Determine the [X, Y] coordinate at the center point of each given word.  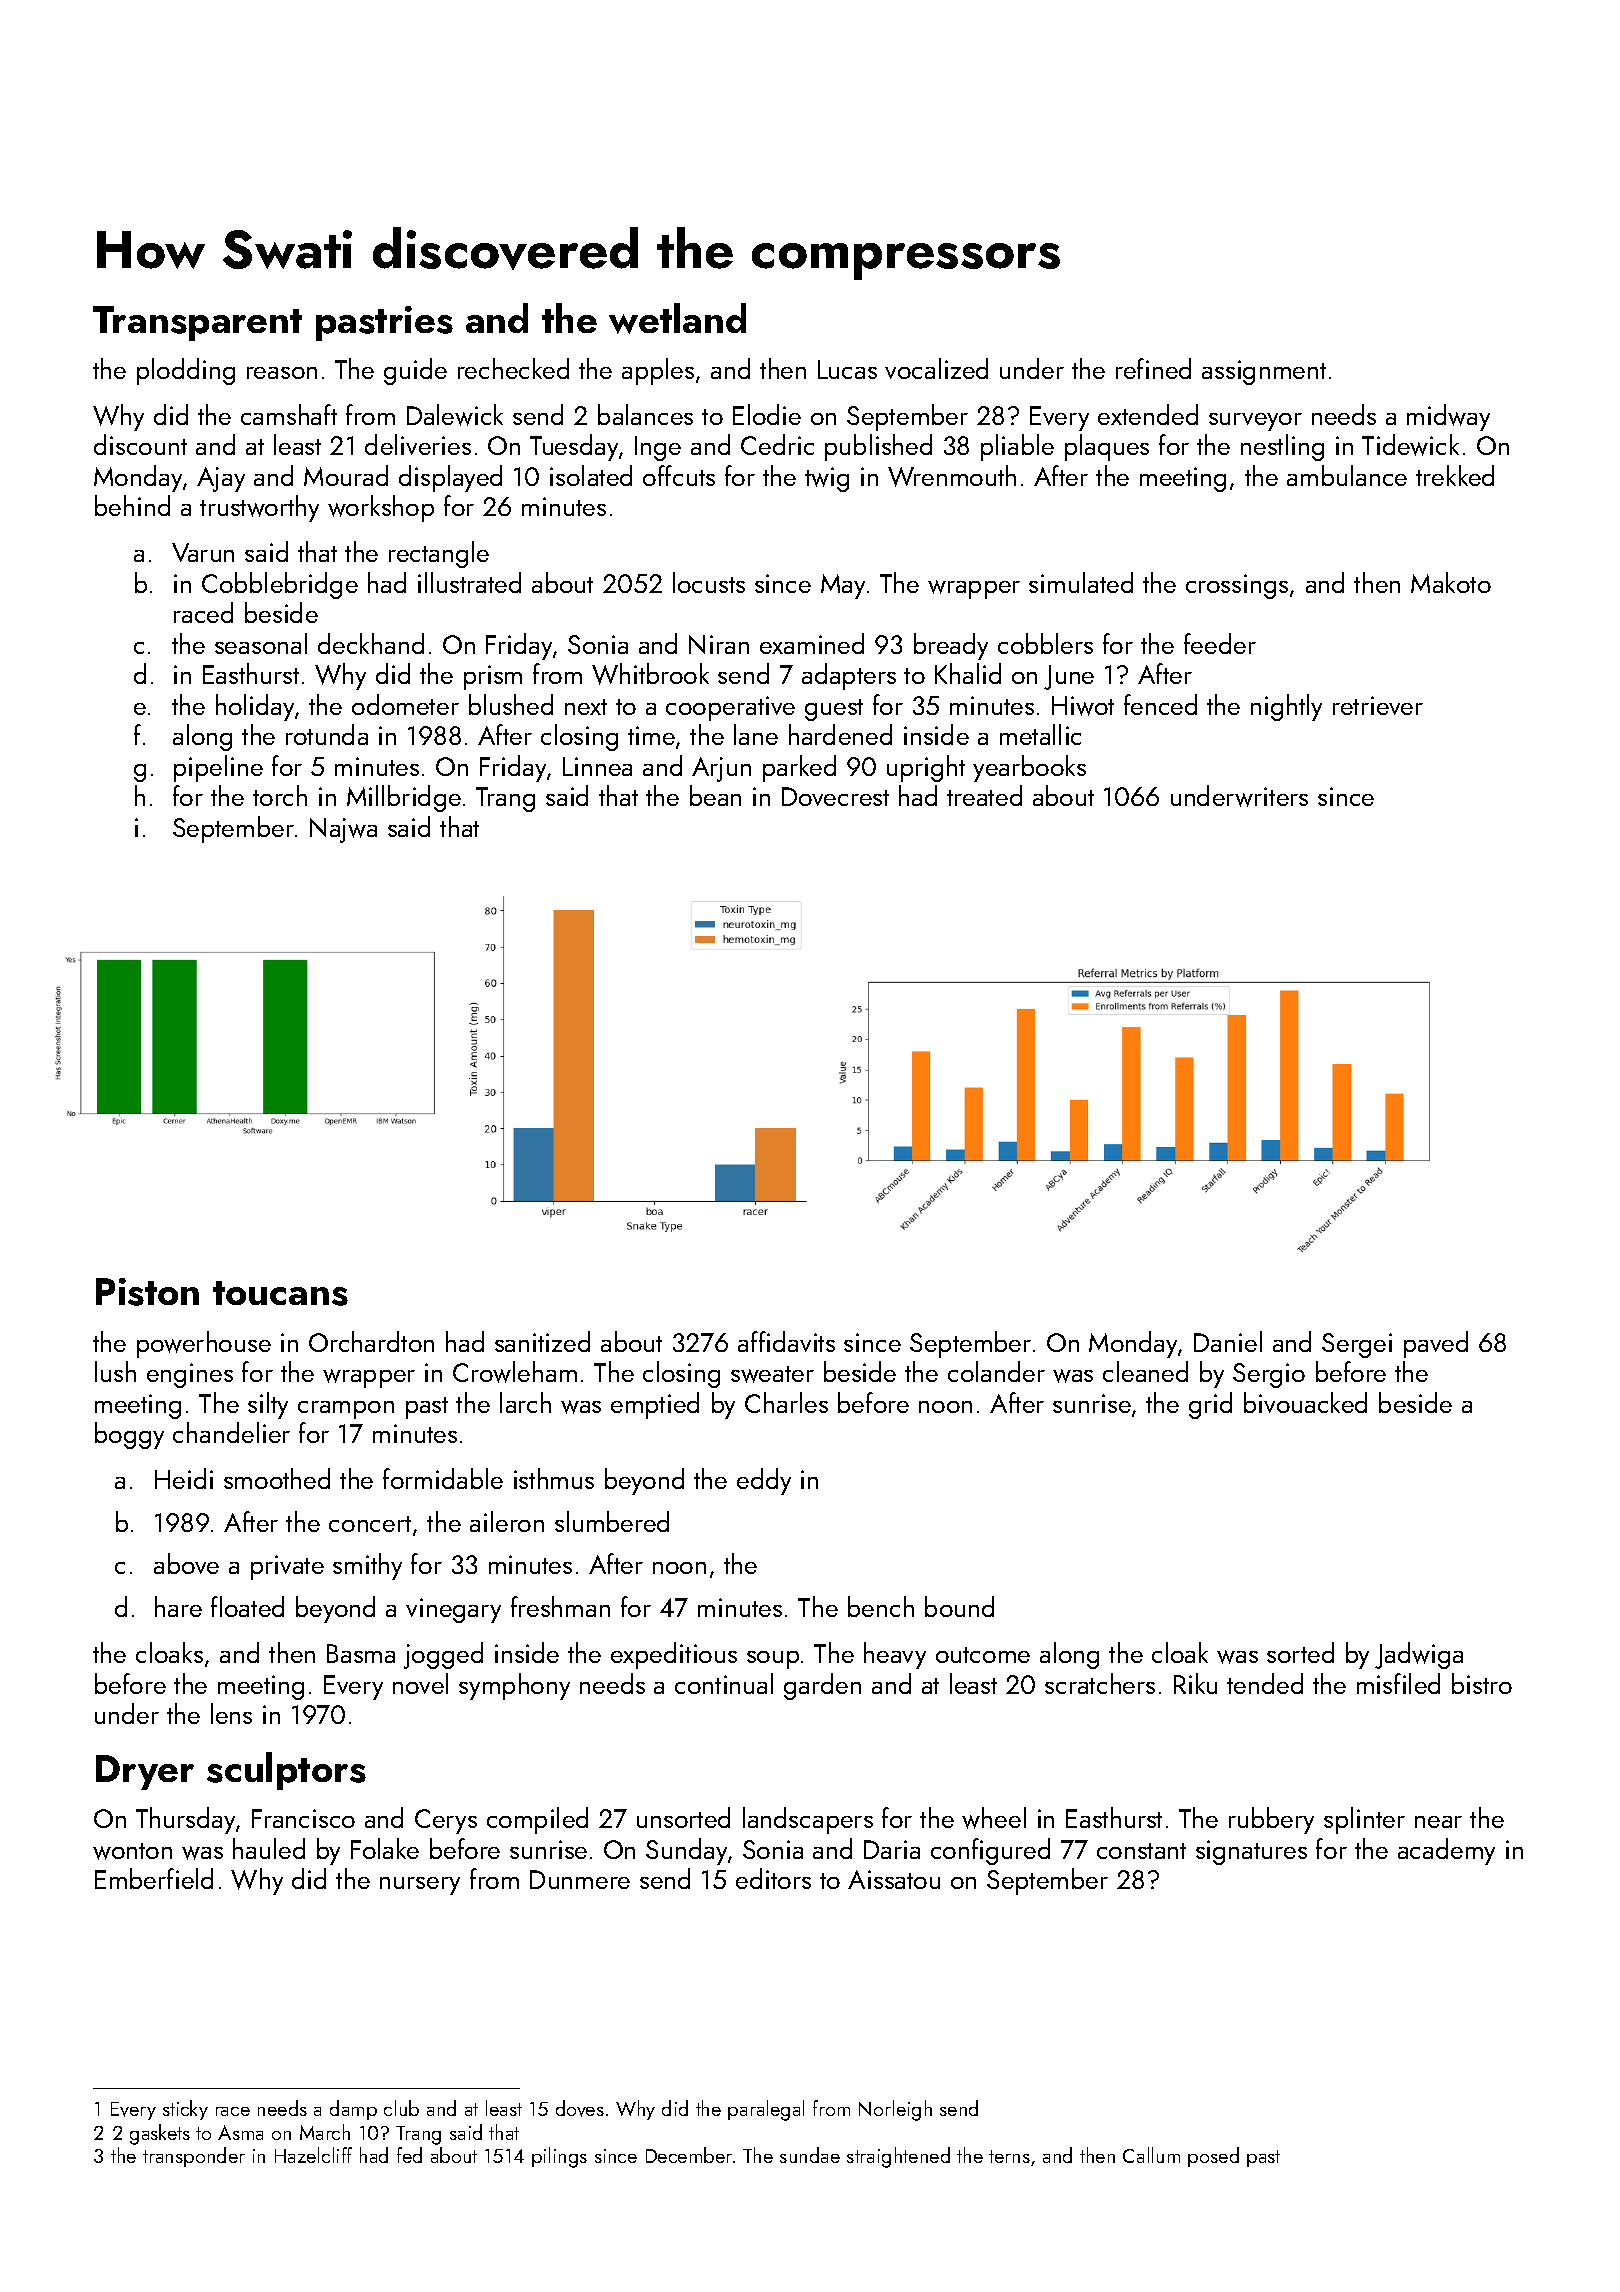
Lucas [847, 369]
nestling [1282, 447]
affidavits [786, 1341]
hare [178, 1606]
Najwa [343, 830]
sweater [772, 1374]
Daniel [1228, 1341]
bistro [1482, 1683]
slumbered [612, 1521]
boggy [129, 1435]
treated [984, 795]
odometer [405, 704]
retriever [1378, 705]
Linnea [597, 766]
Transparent [197, 323]
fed [409, 2155]
